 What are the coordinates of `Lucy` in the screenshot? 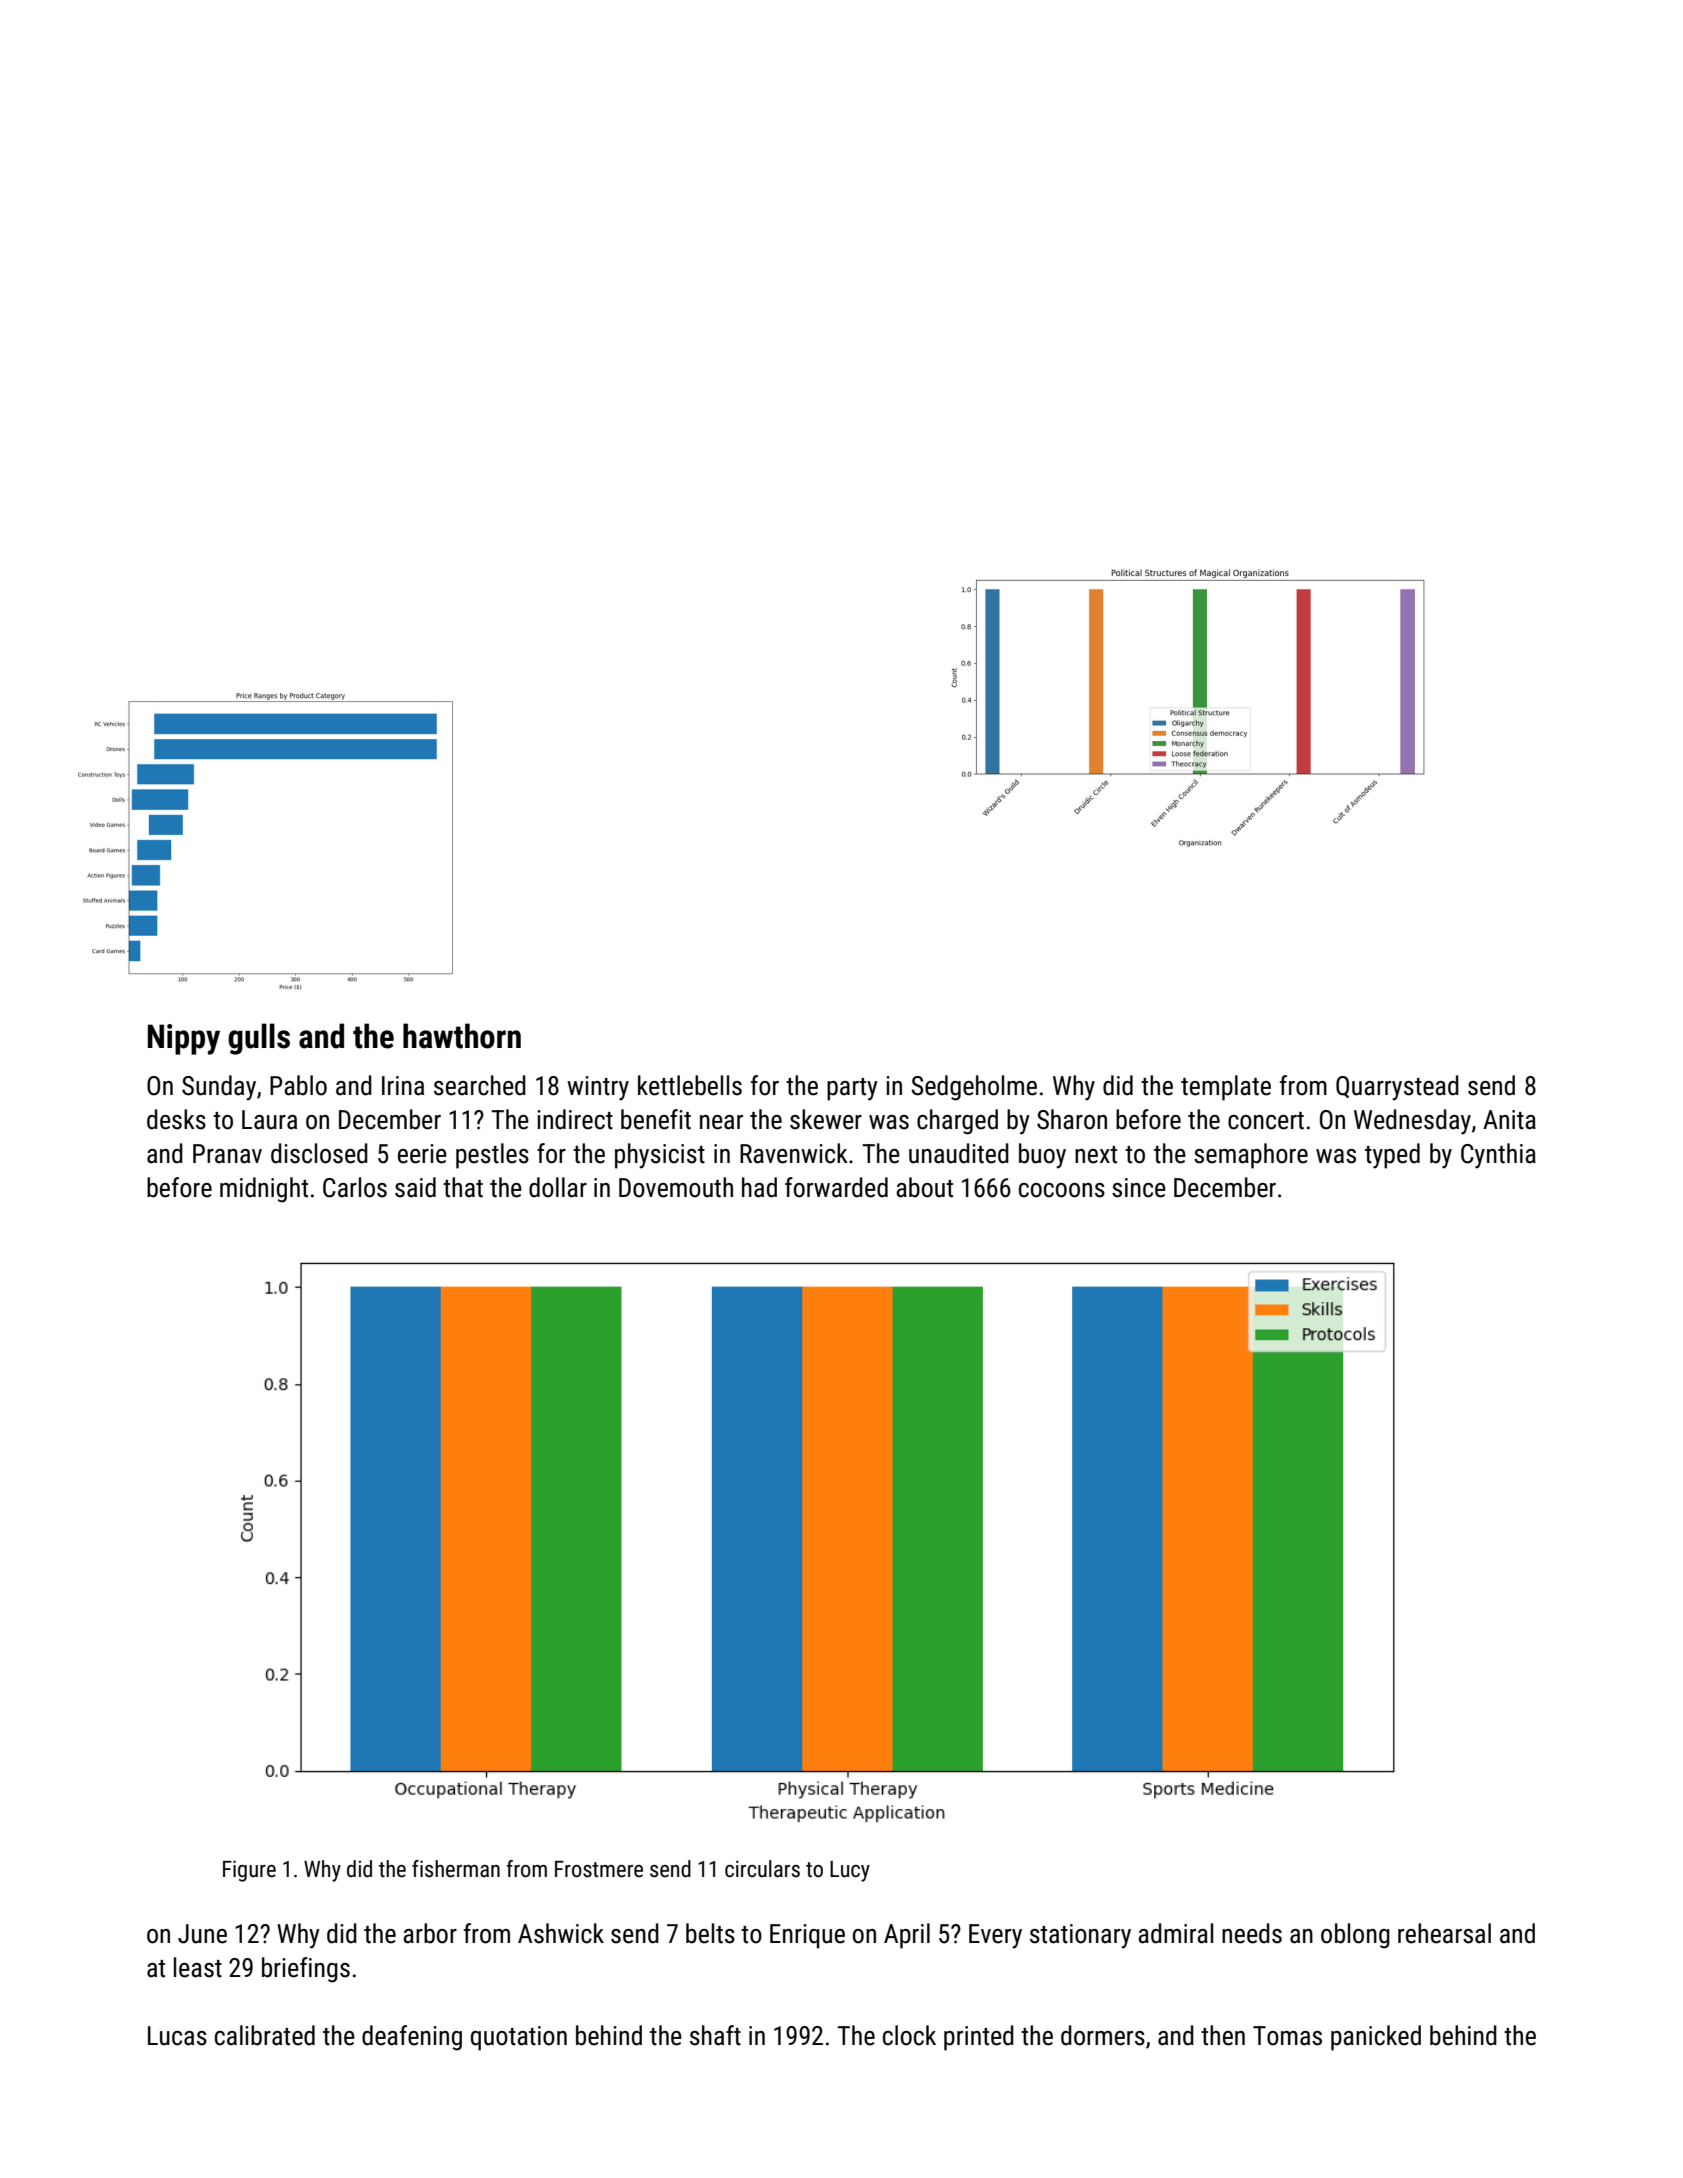 It's located at (850, 1871).
